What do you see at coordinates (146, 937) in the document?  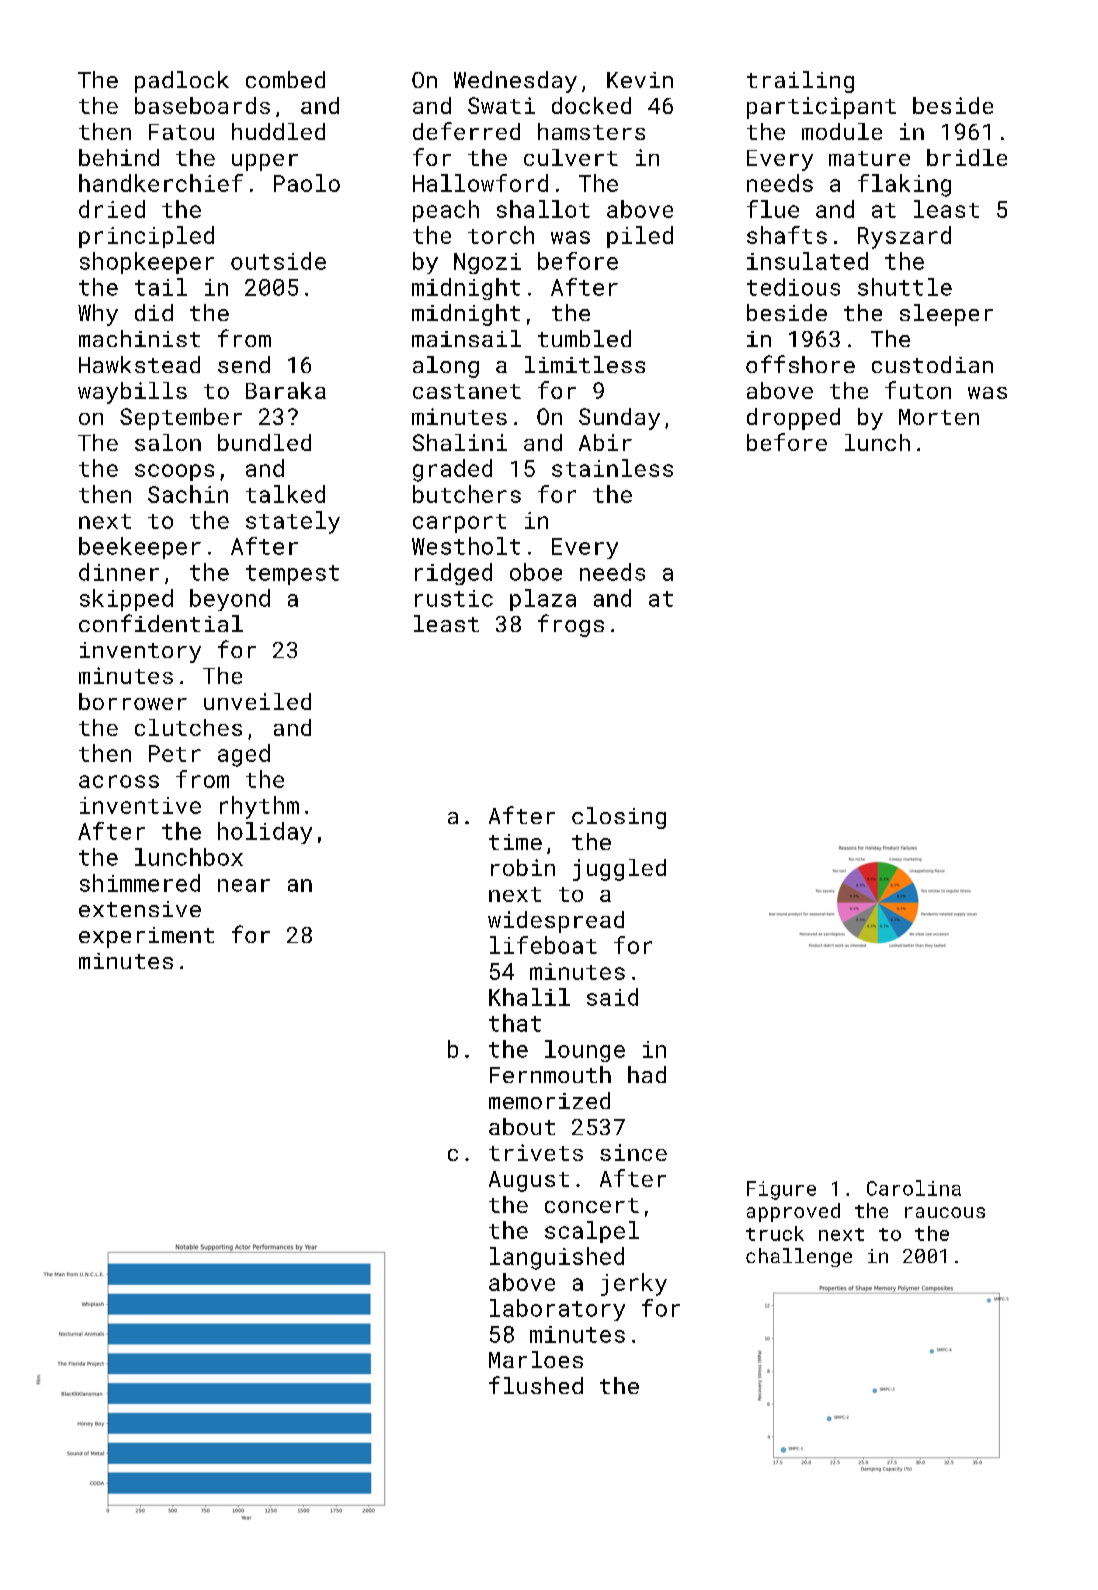 I see `experiment` at bounding box center [146, 937].
